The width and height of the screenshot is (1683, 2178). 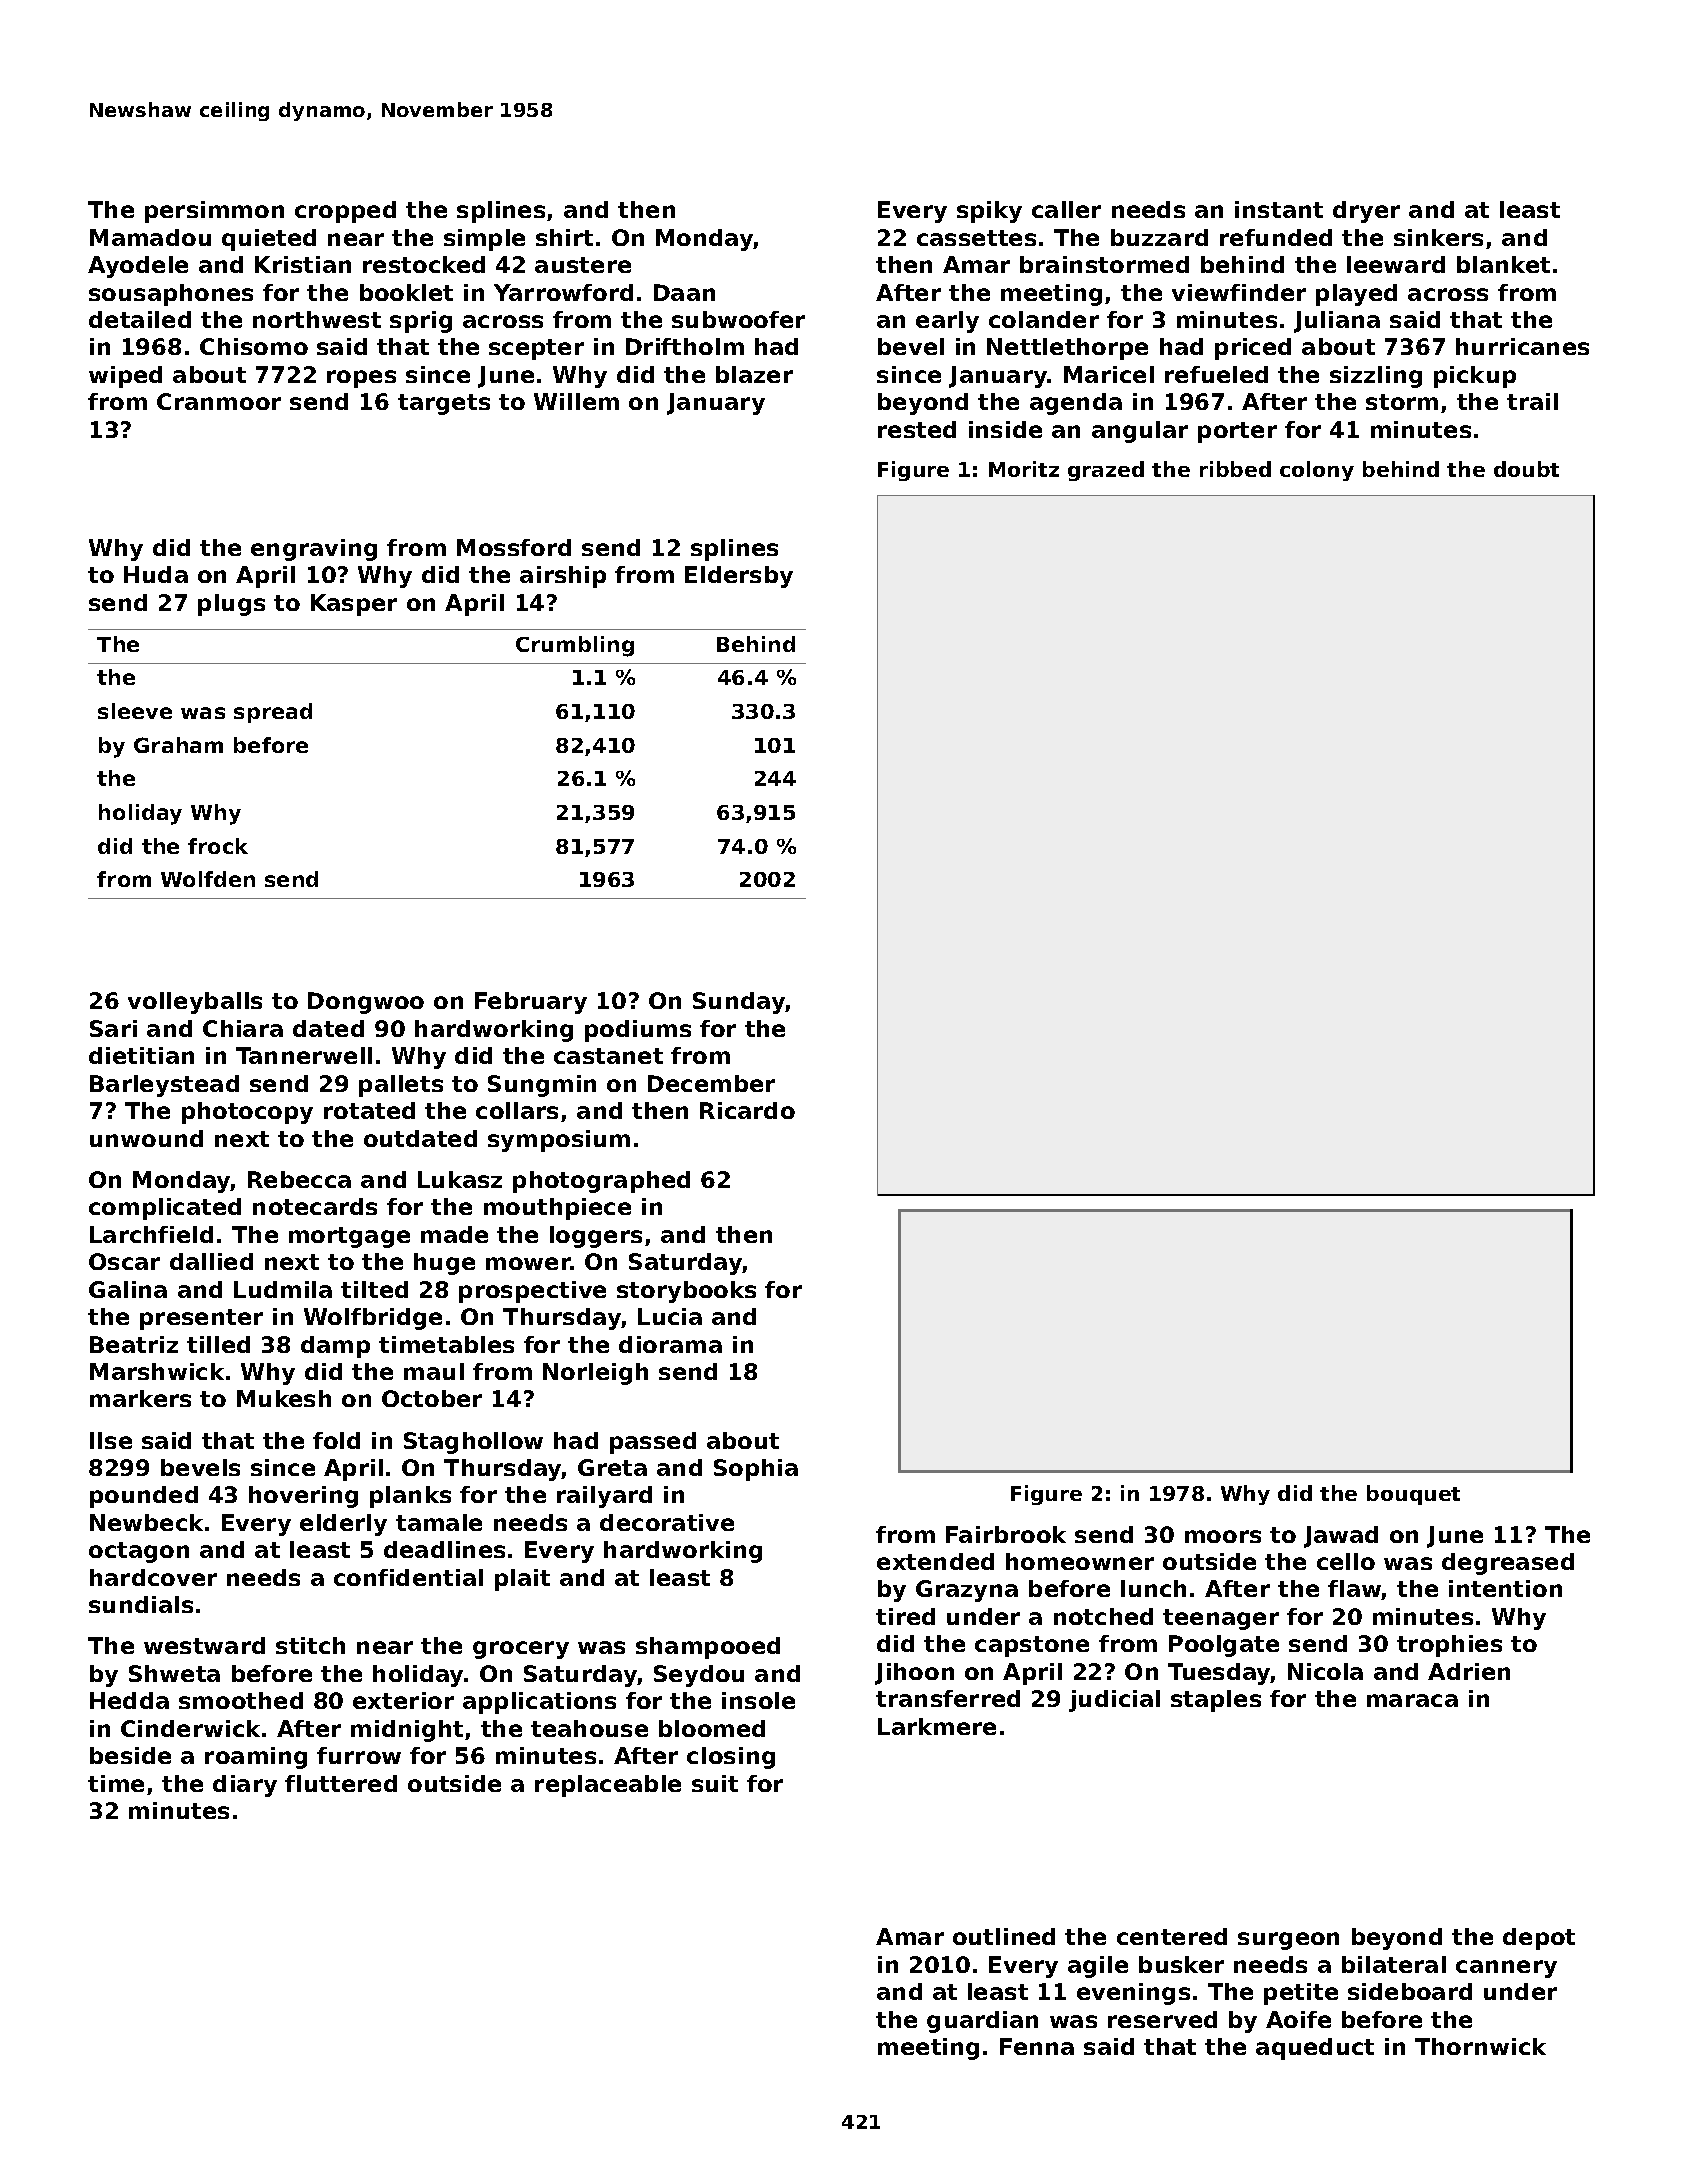 I want to click on Fenna, so click(x=1037, y=2046).
